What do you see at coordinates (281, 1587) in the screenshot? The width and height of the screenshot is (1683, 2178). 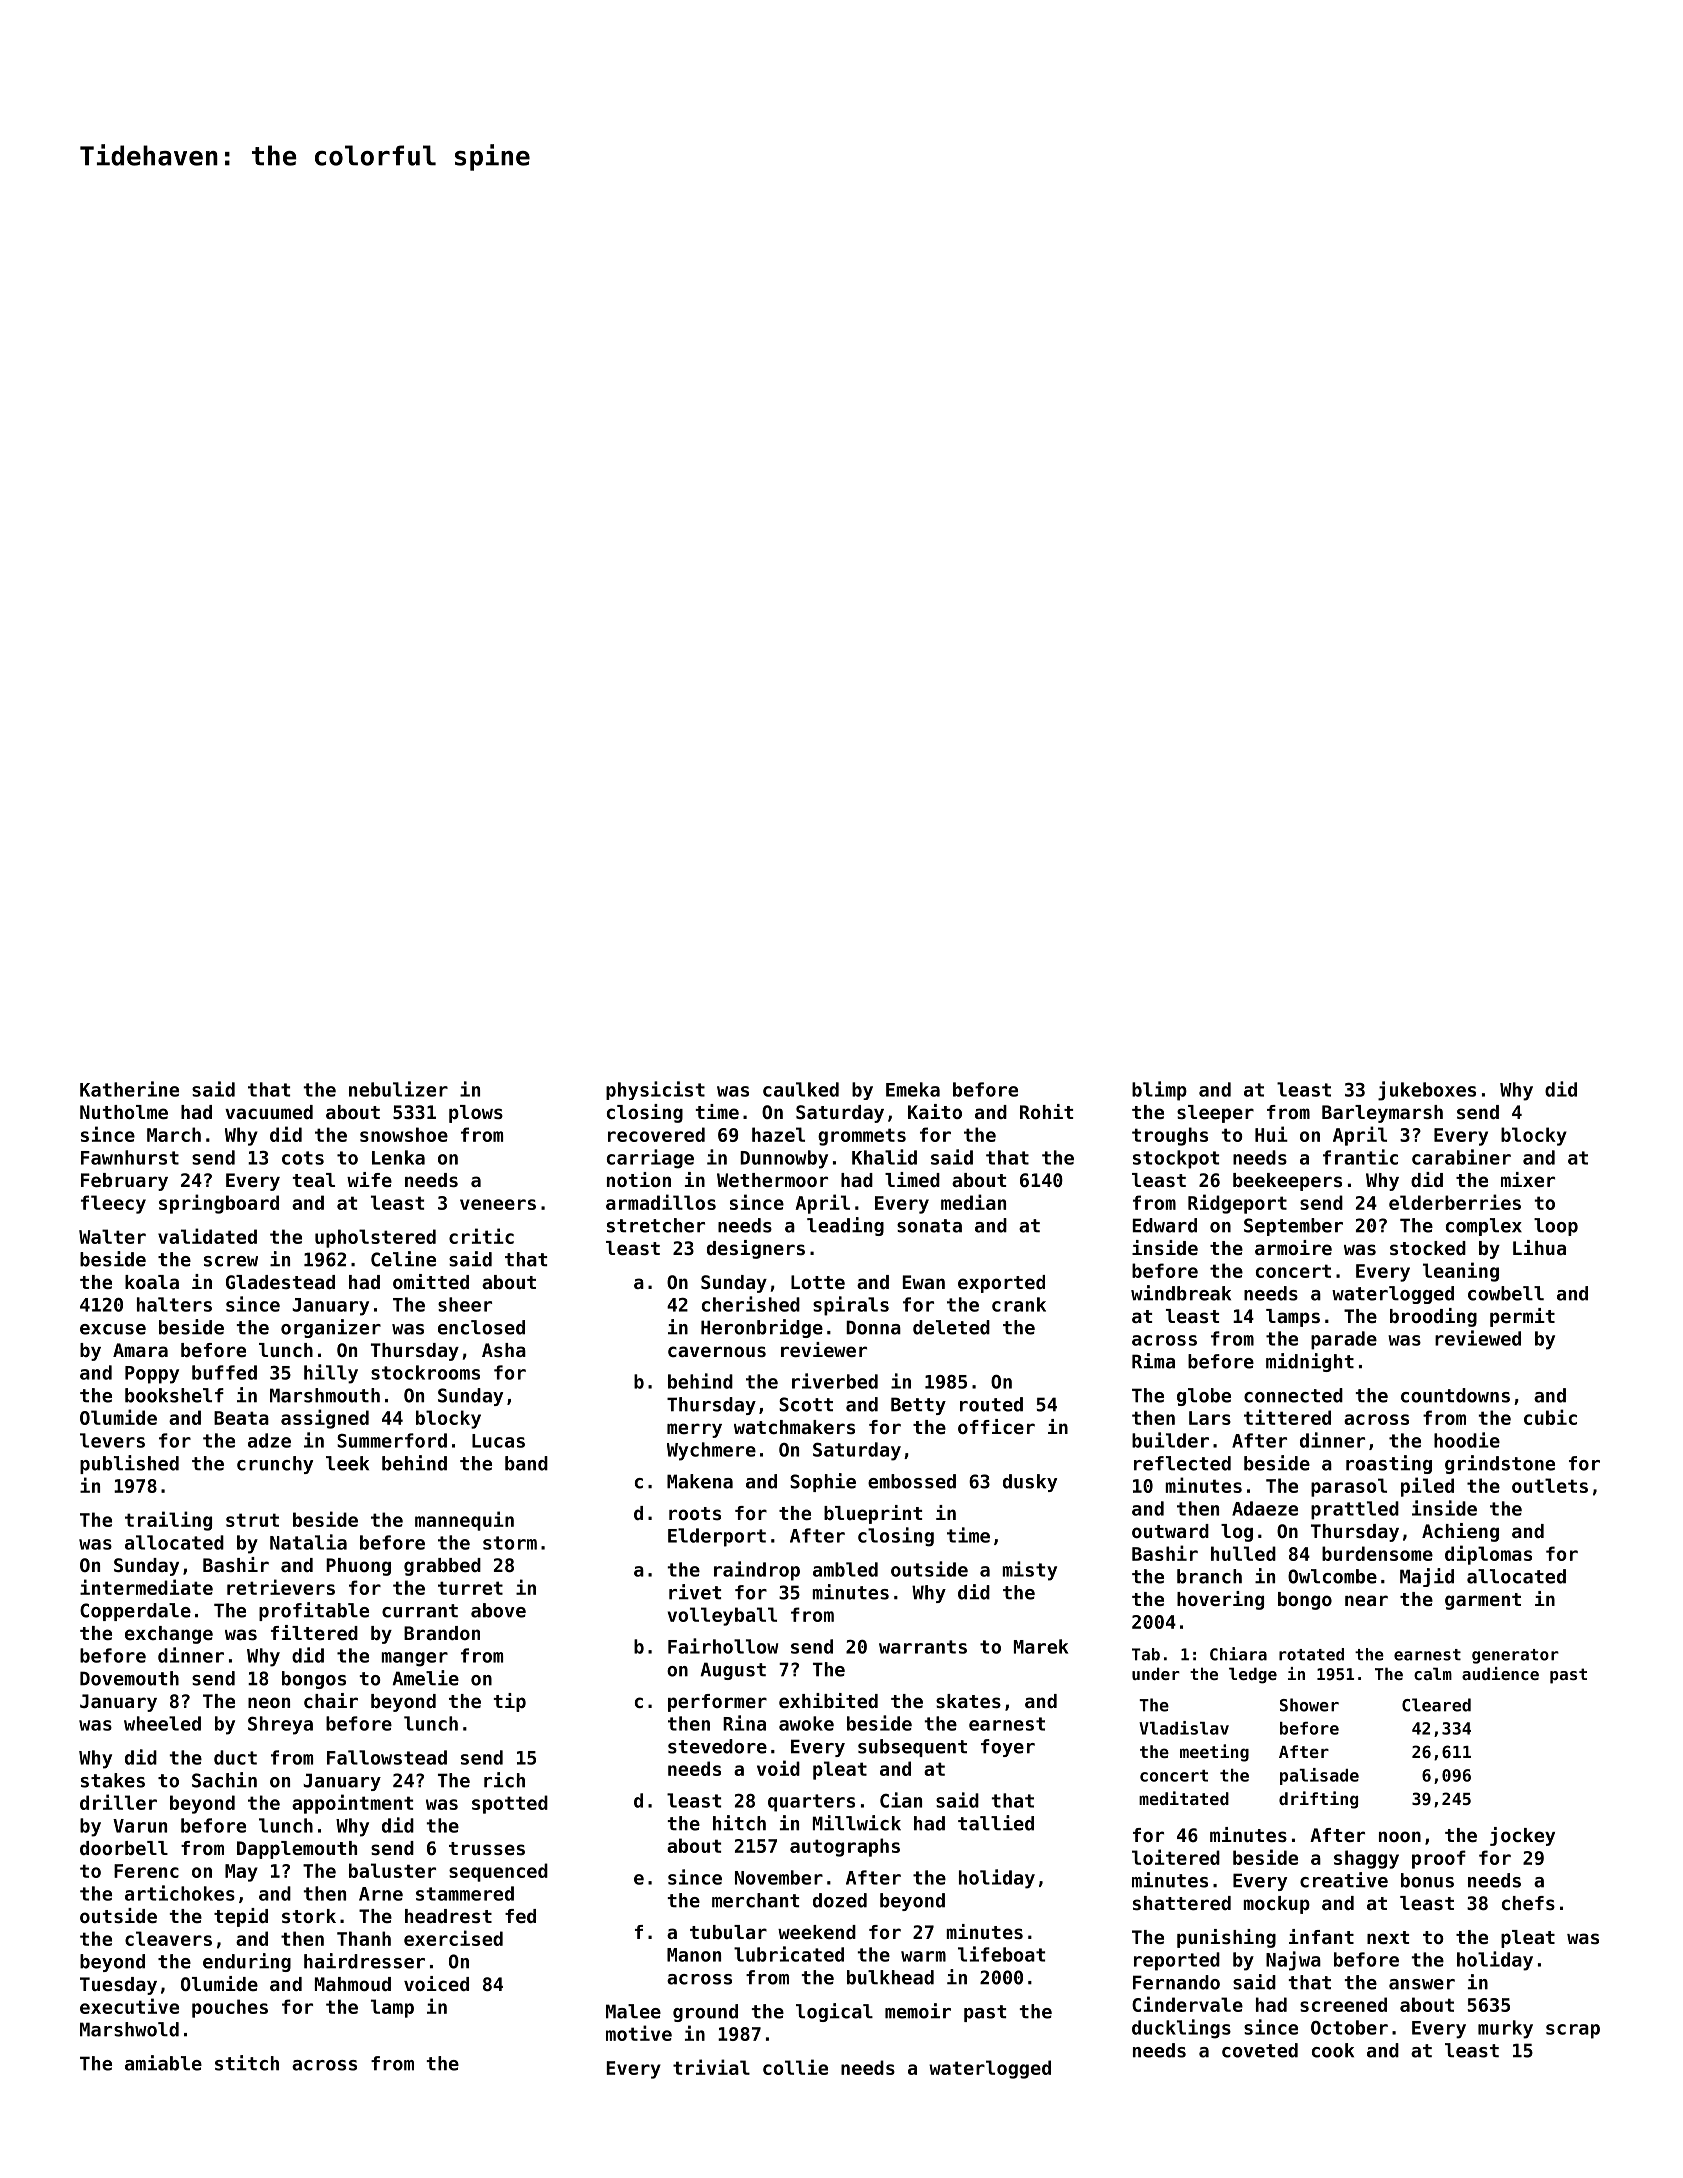 I see `retrievers` at bounding box center [281, 1587].
